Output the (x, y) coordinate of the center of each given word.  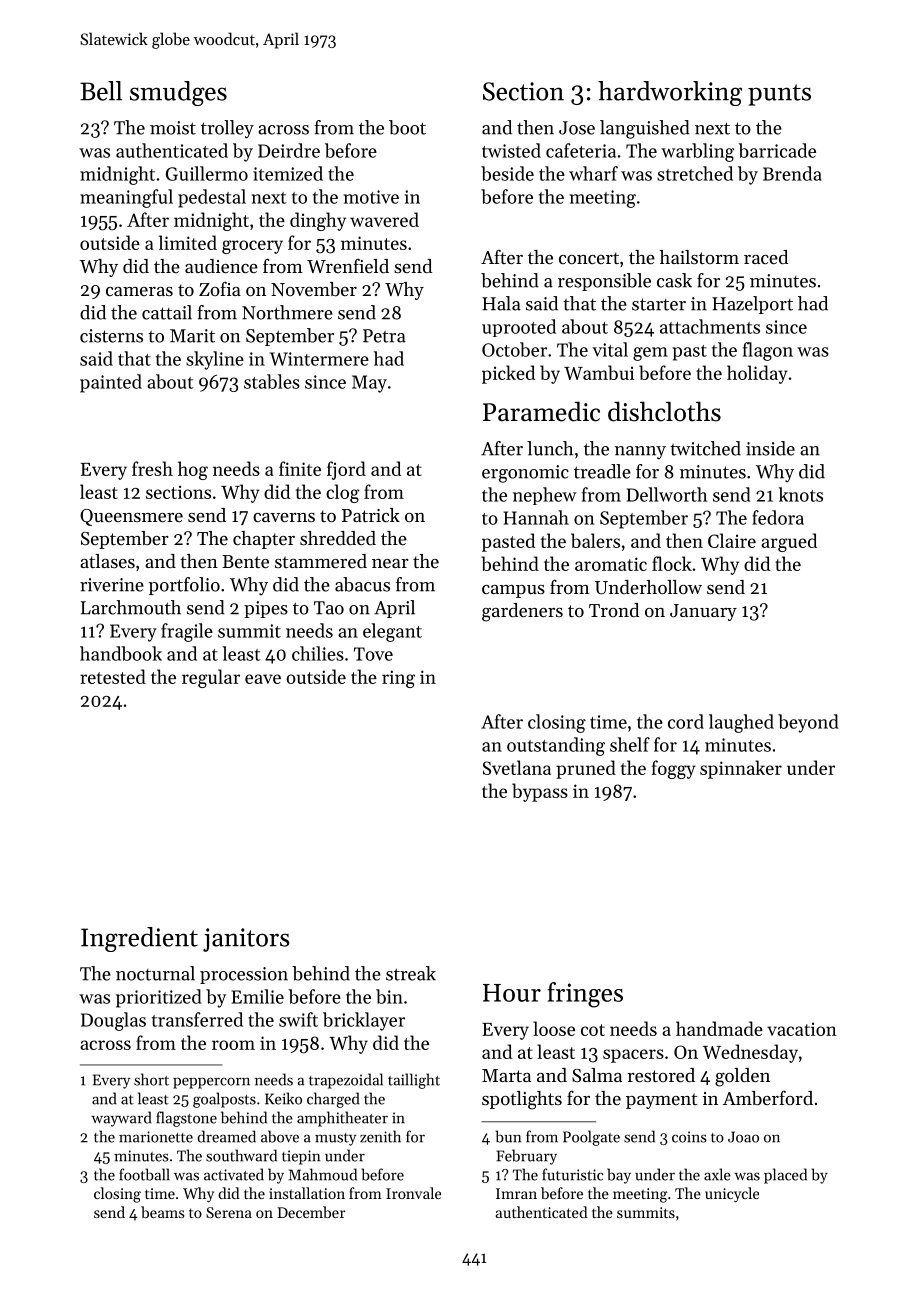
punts (779, 95)
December (311, 1212)
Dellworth (667, 494)
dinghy (318, 221)
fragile (187, 632)
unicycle (732, 1195)
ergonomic (525, 474)
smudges (178, 93)
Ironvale (413, 1193)
